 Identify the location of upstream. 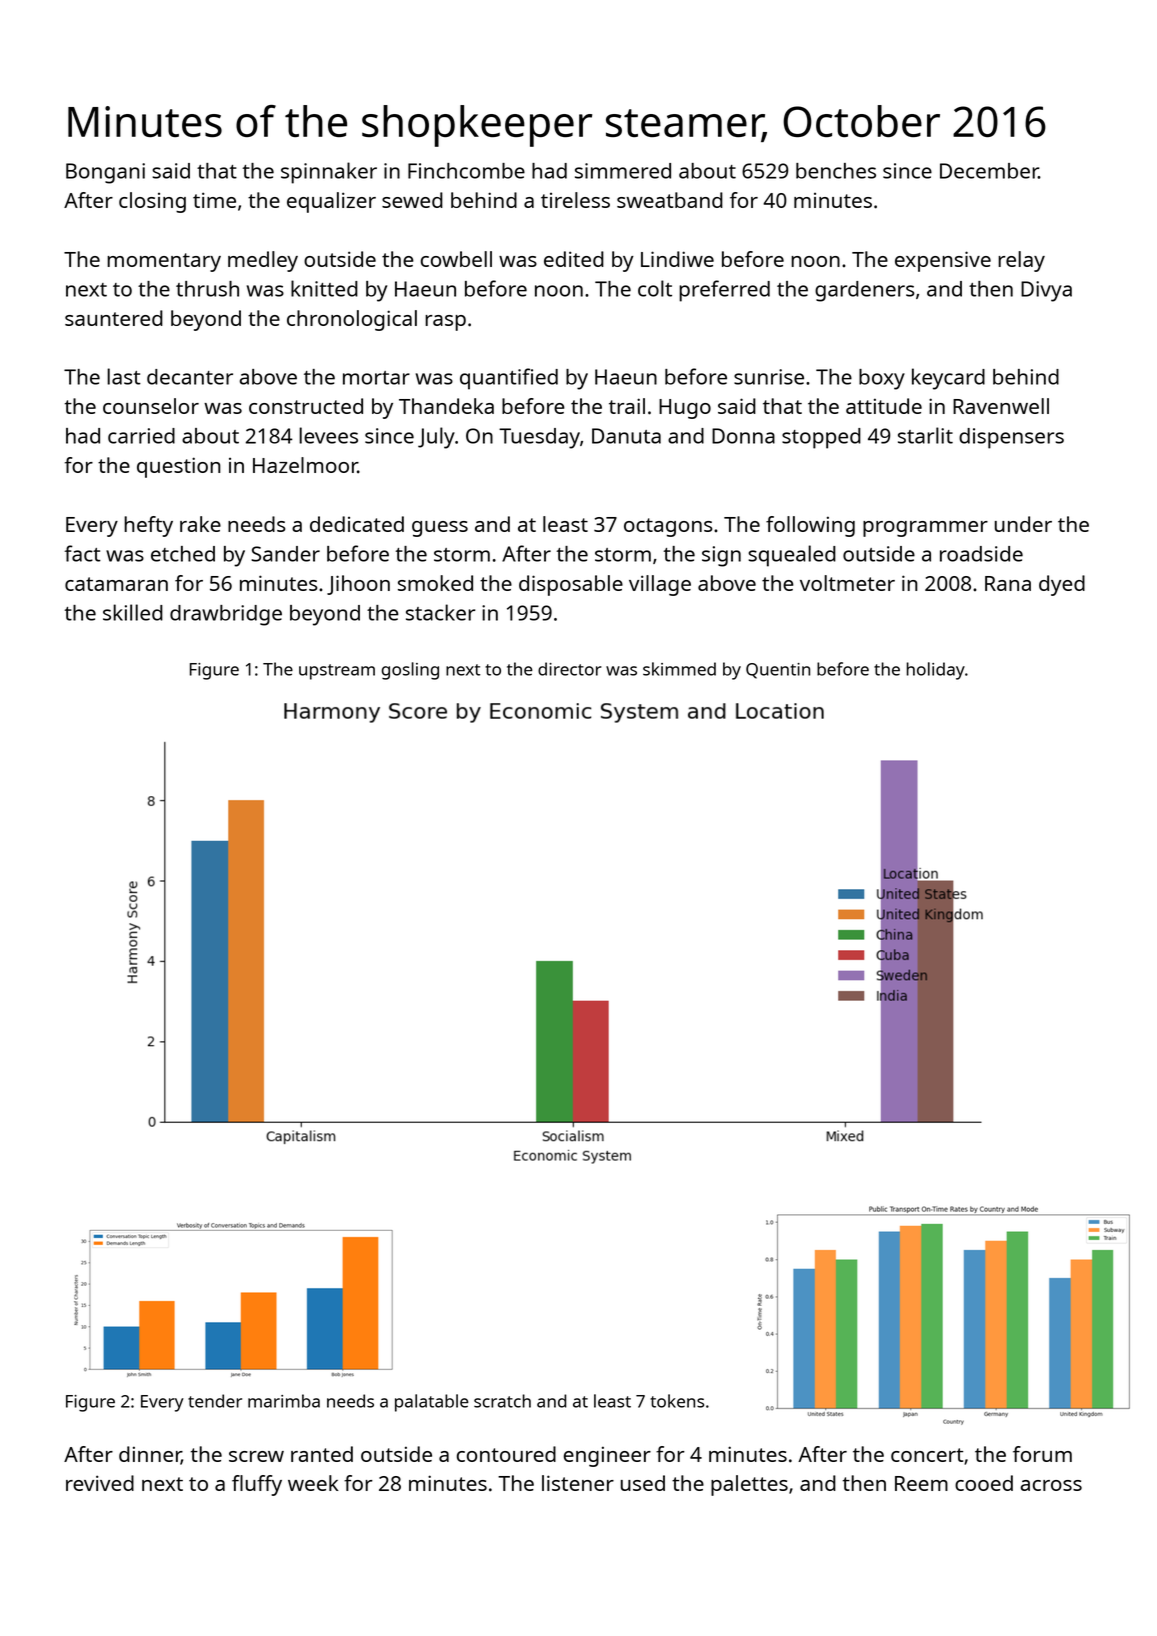
(337, 672).
